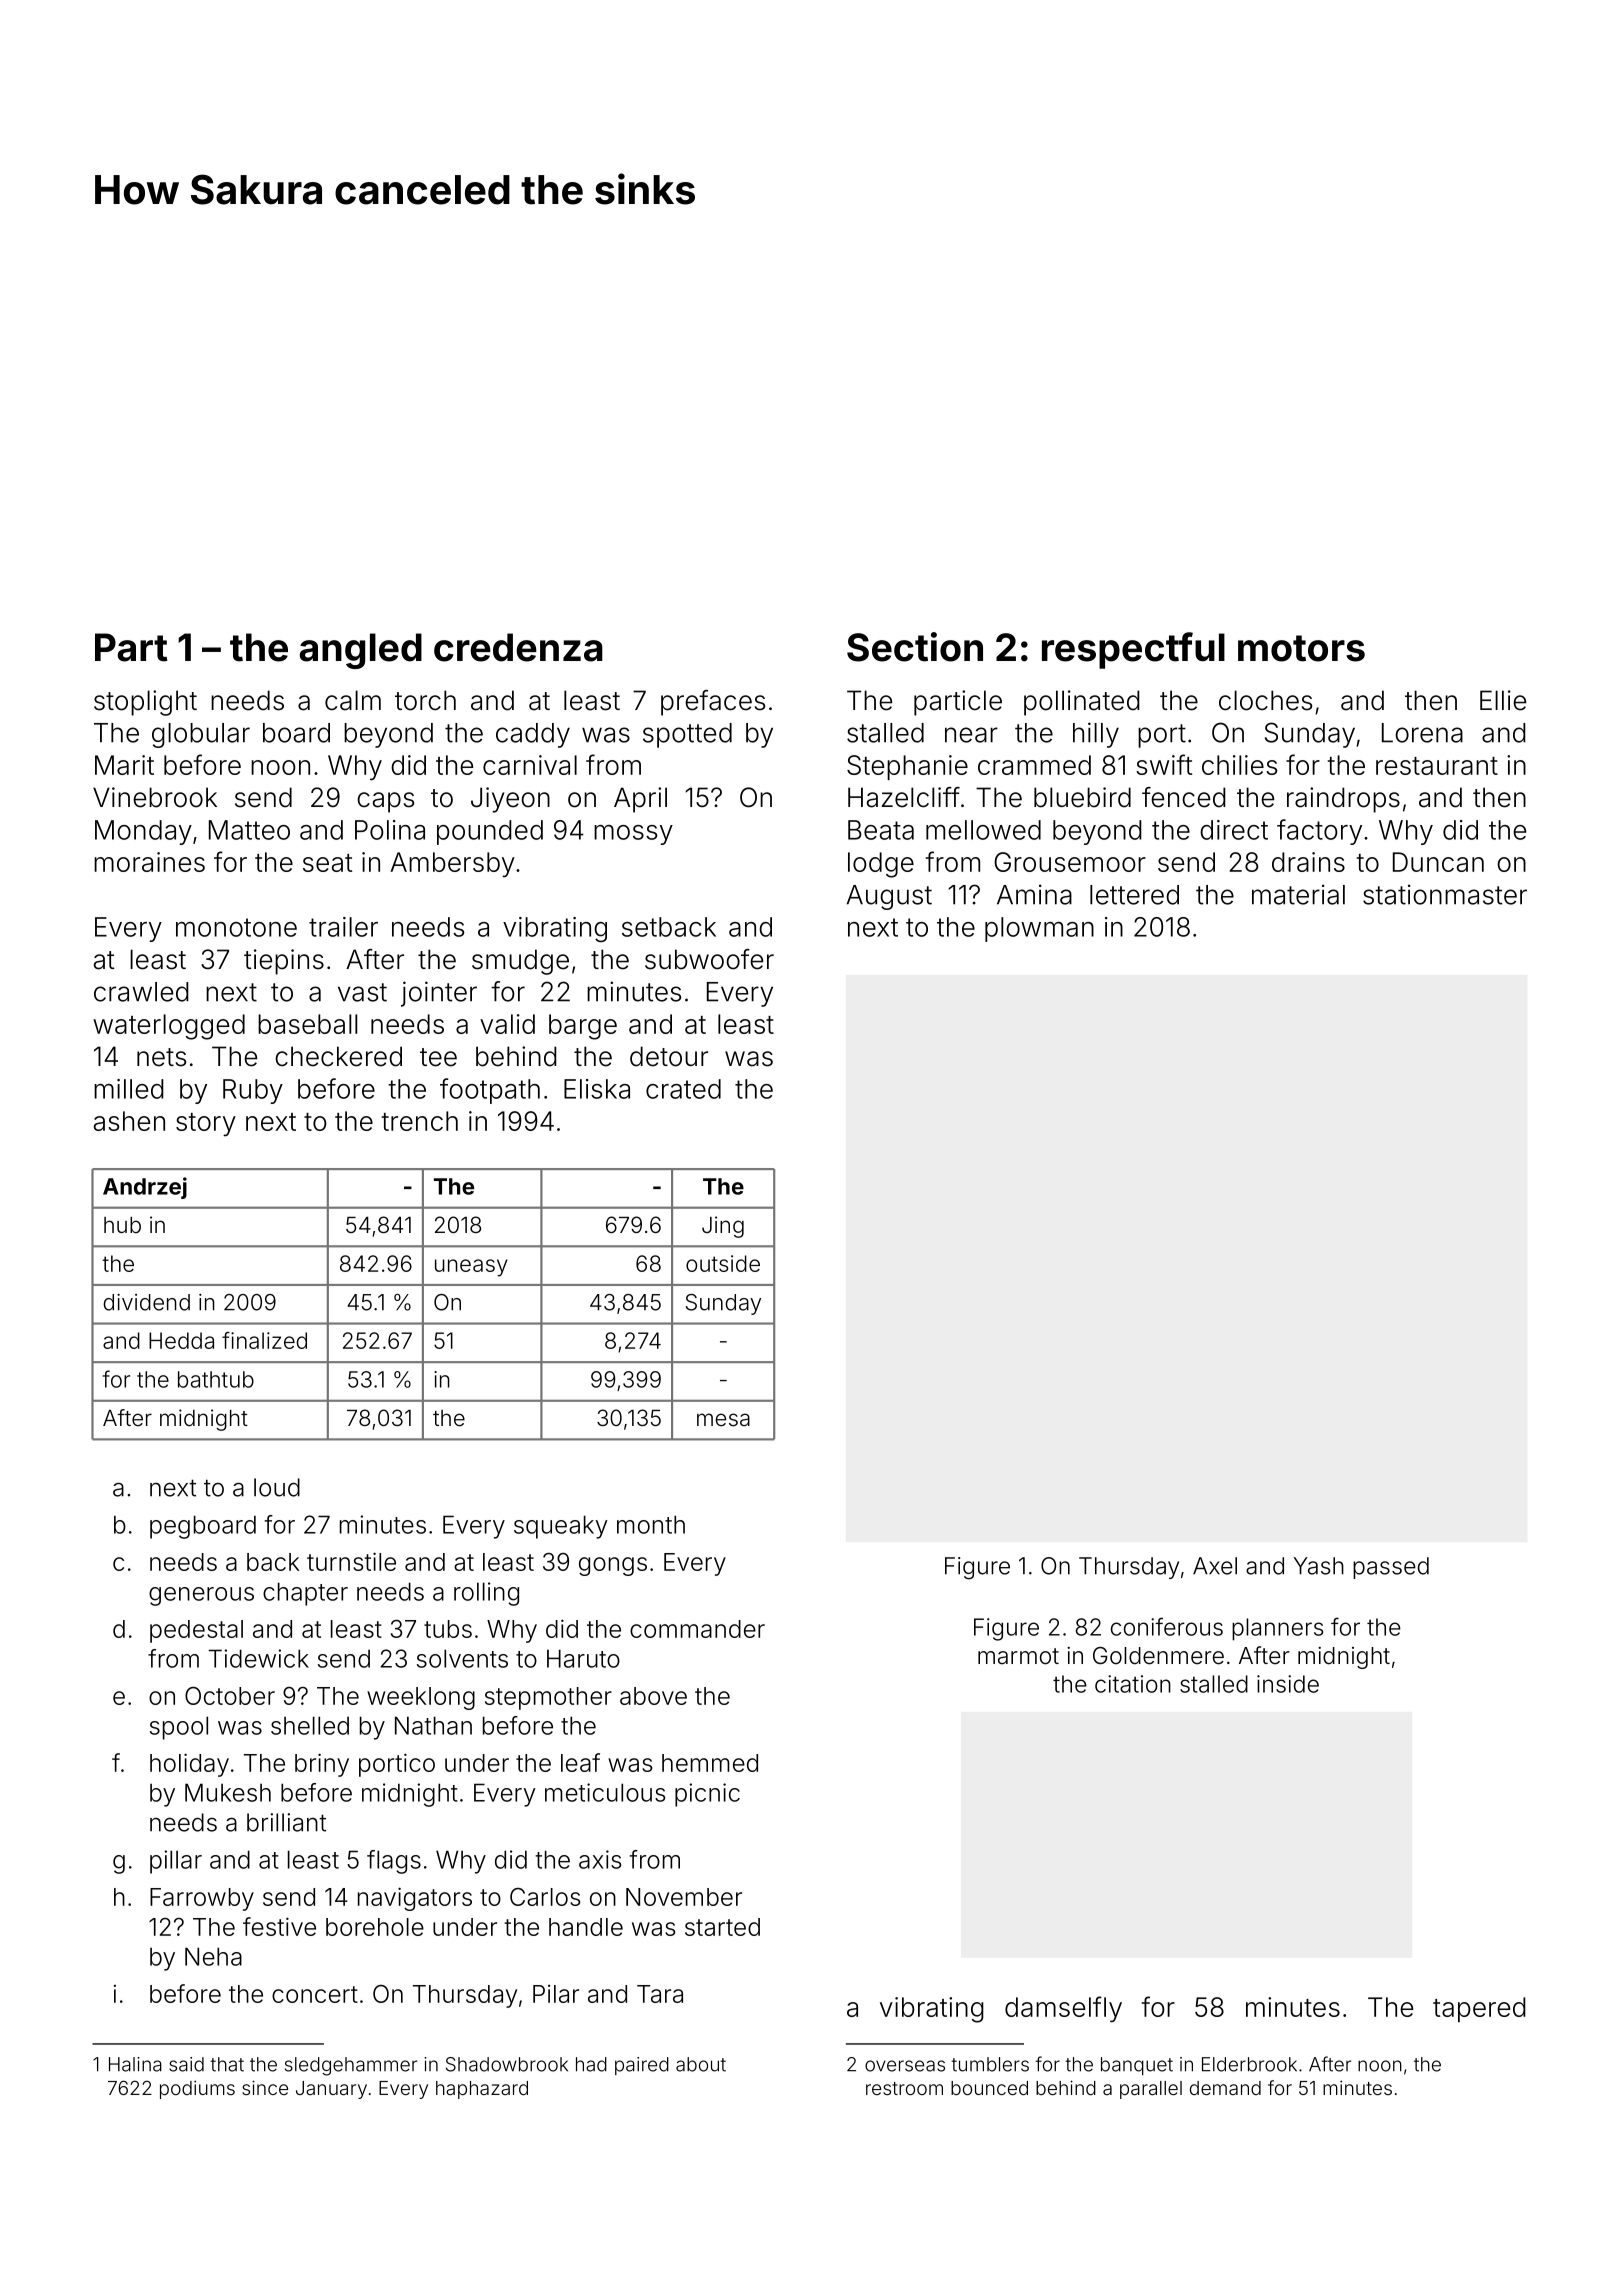 This image has width=1620, height=2292. Describe the element at coordinates (201, 1596) in the image. I see `generous` at that location.
